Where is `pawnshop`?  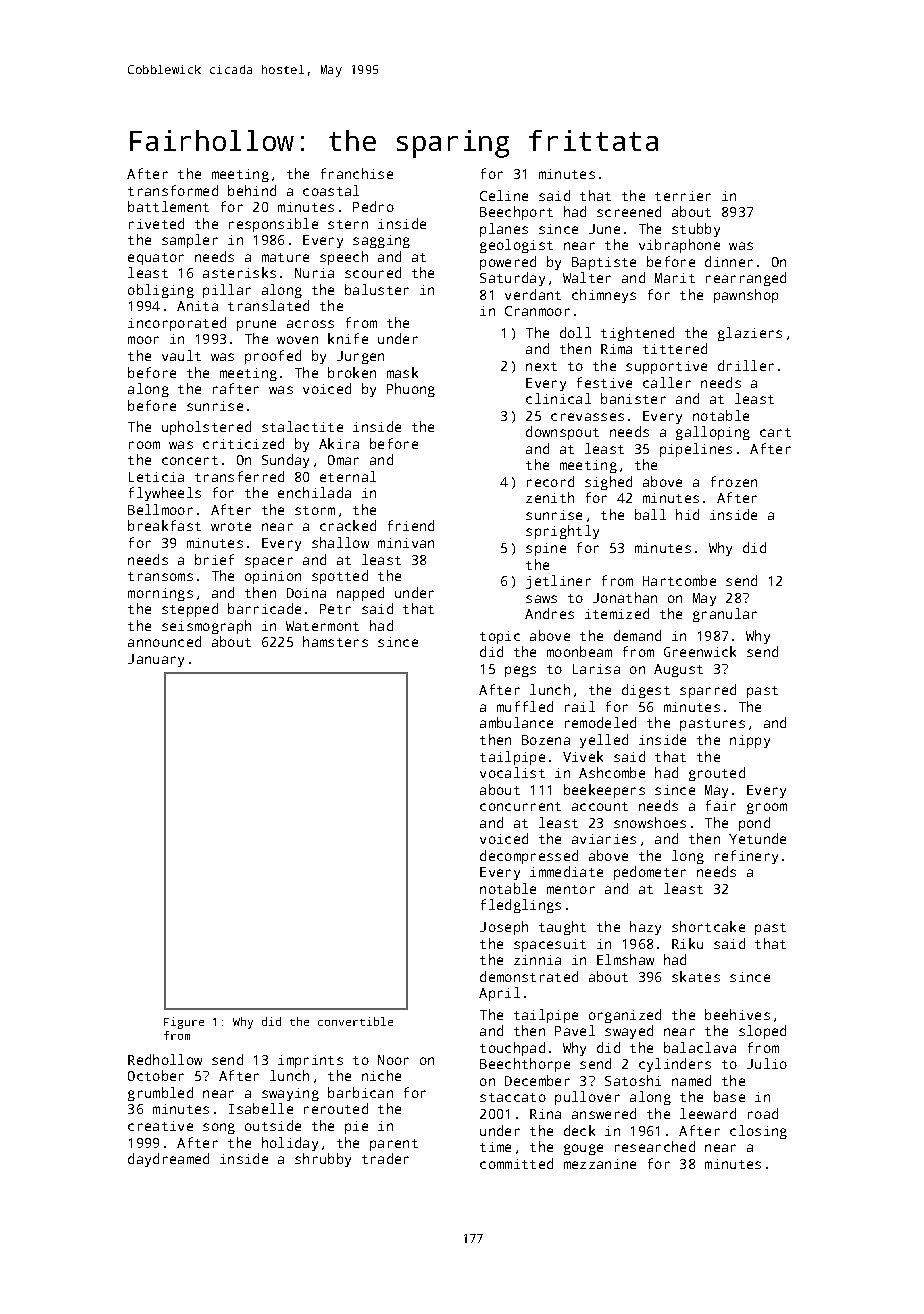
pawnshop is located at coordinates (746, 296).
